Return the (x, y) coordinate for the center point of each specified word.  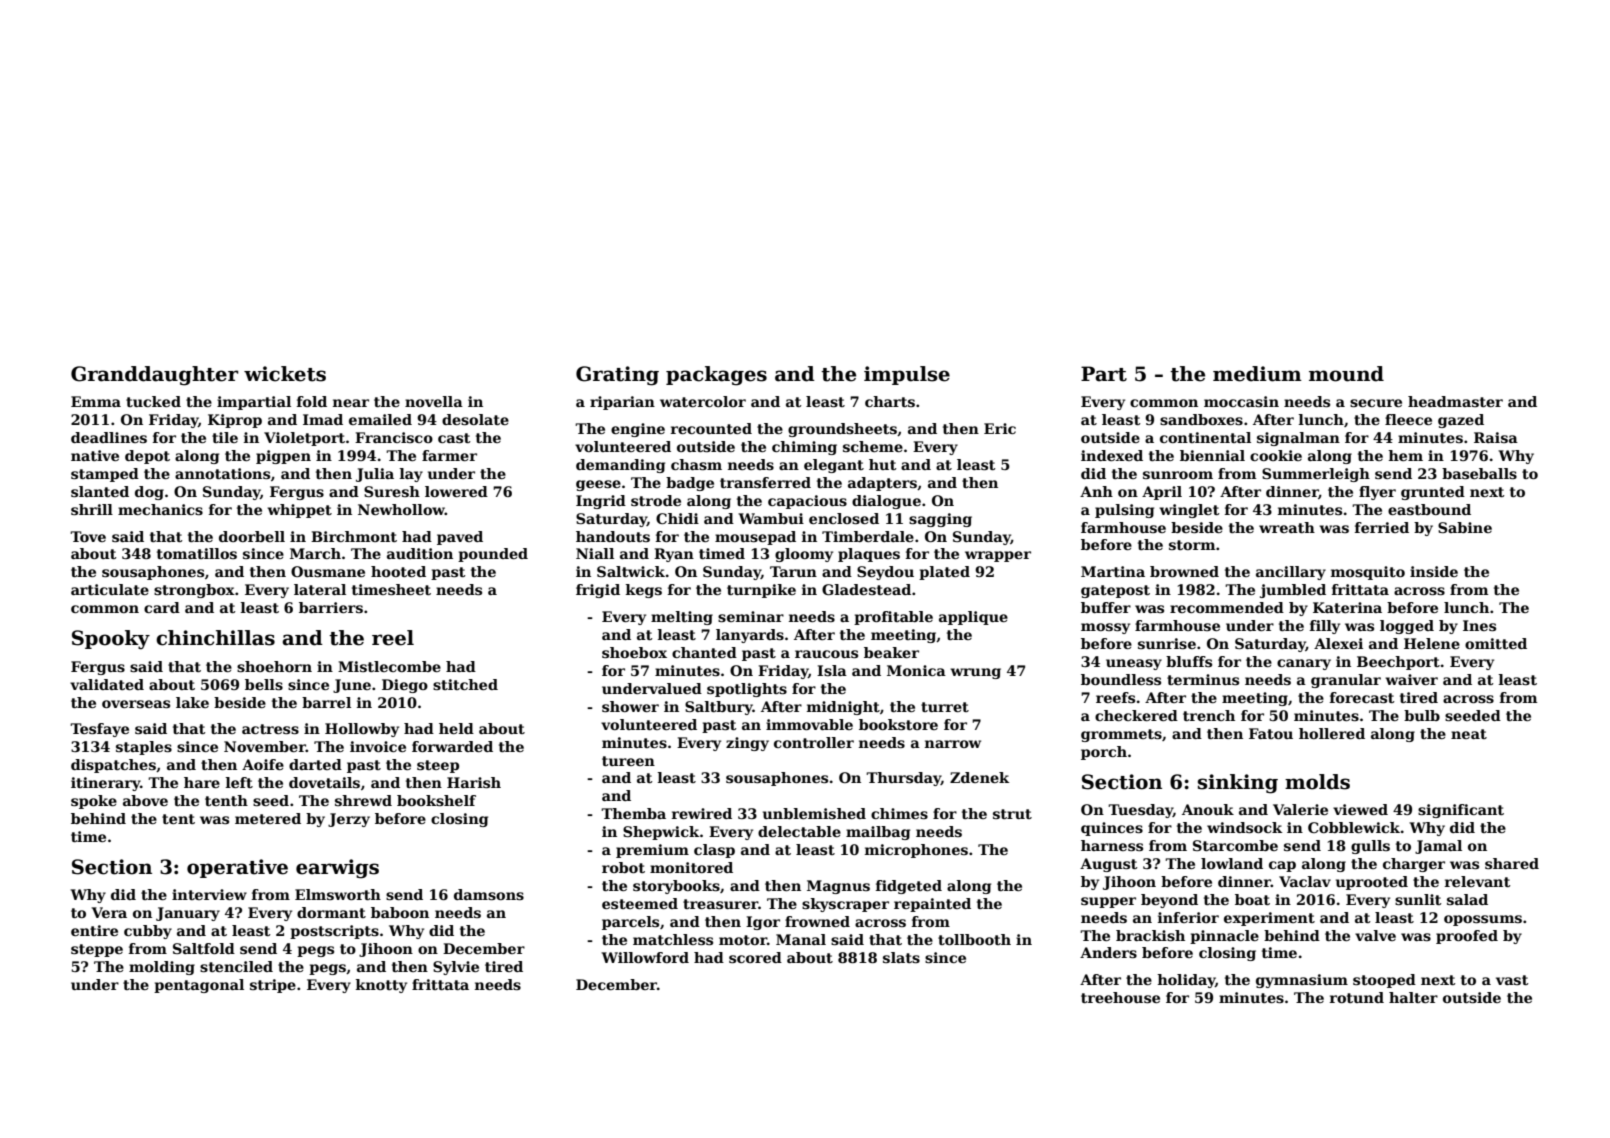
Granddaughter (155, 376)
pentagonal (199, 986)
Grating (617, 376)
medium (1257, 374)
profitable (893, 618)
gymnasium (1302, 981)
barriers (331, 607)
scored (755, 957)
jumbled (1293, 591)
